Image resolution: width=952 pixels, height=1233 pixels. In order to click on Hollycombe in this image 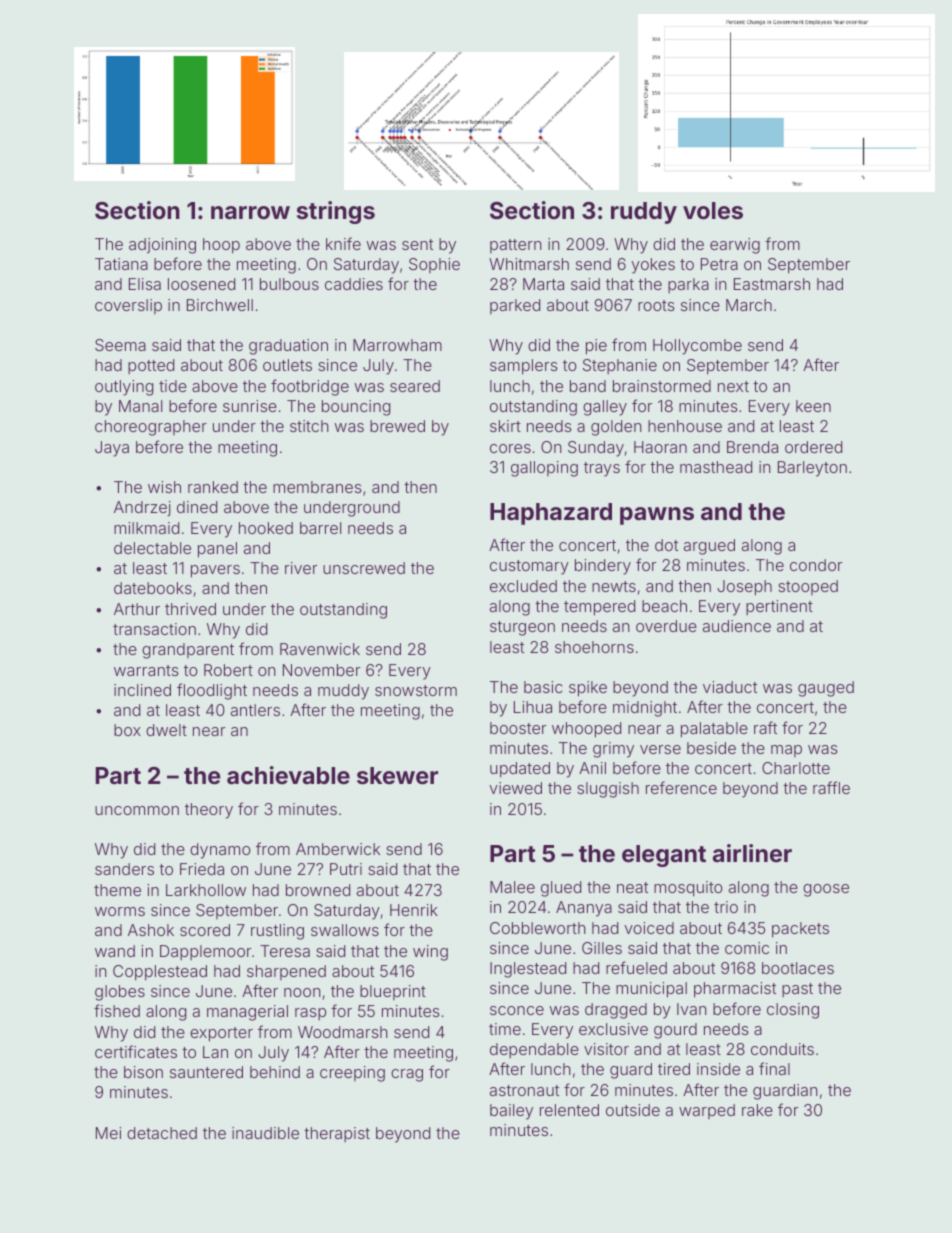, I will do `click(697, 347)`.
